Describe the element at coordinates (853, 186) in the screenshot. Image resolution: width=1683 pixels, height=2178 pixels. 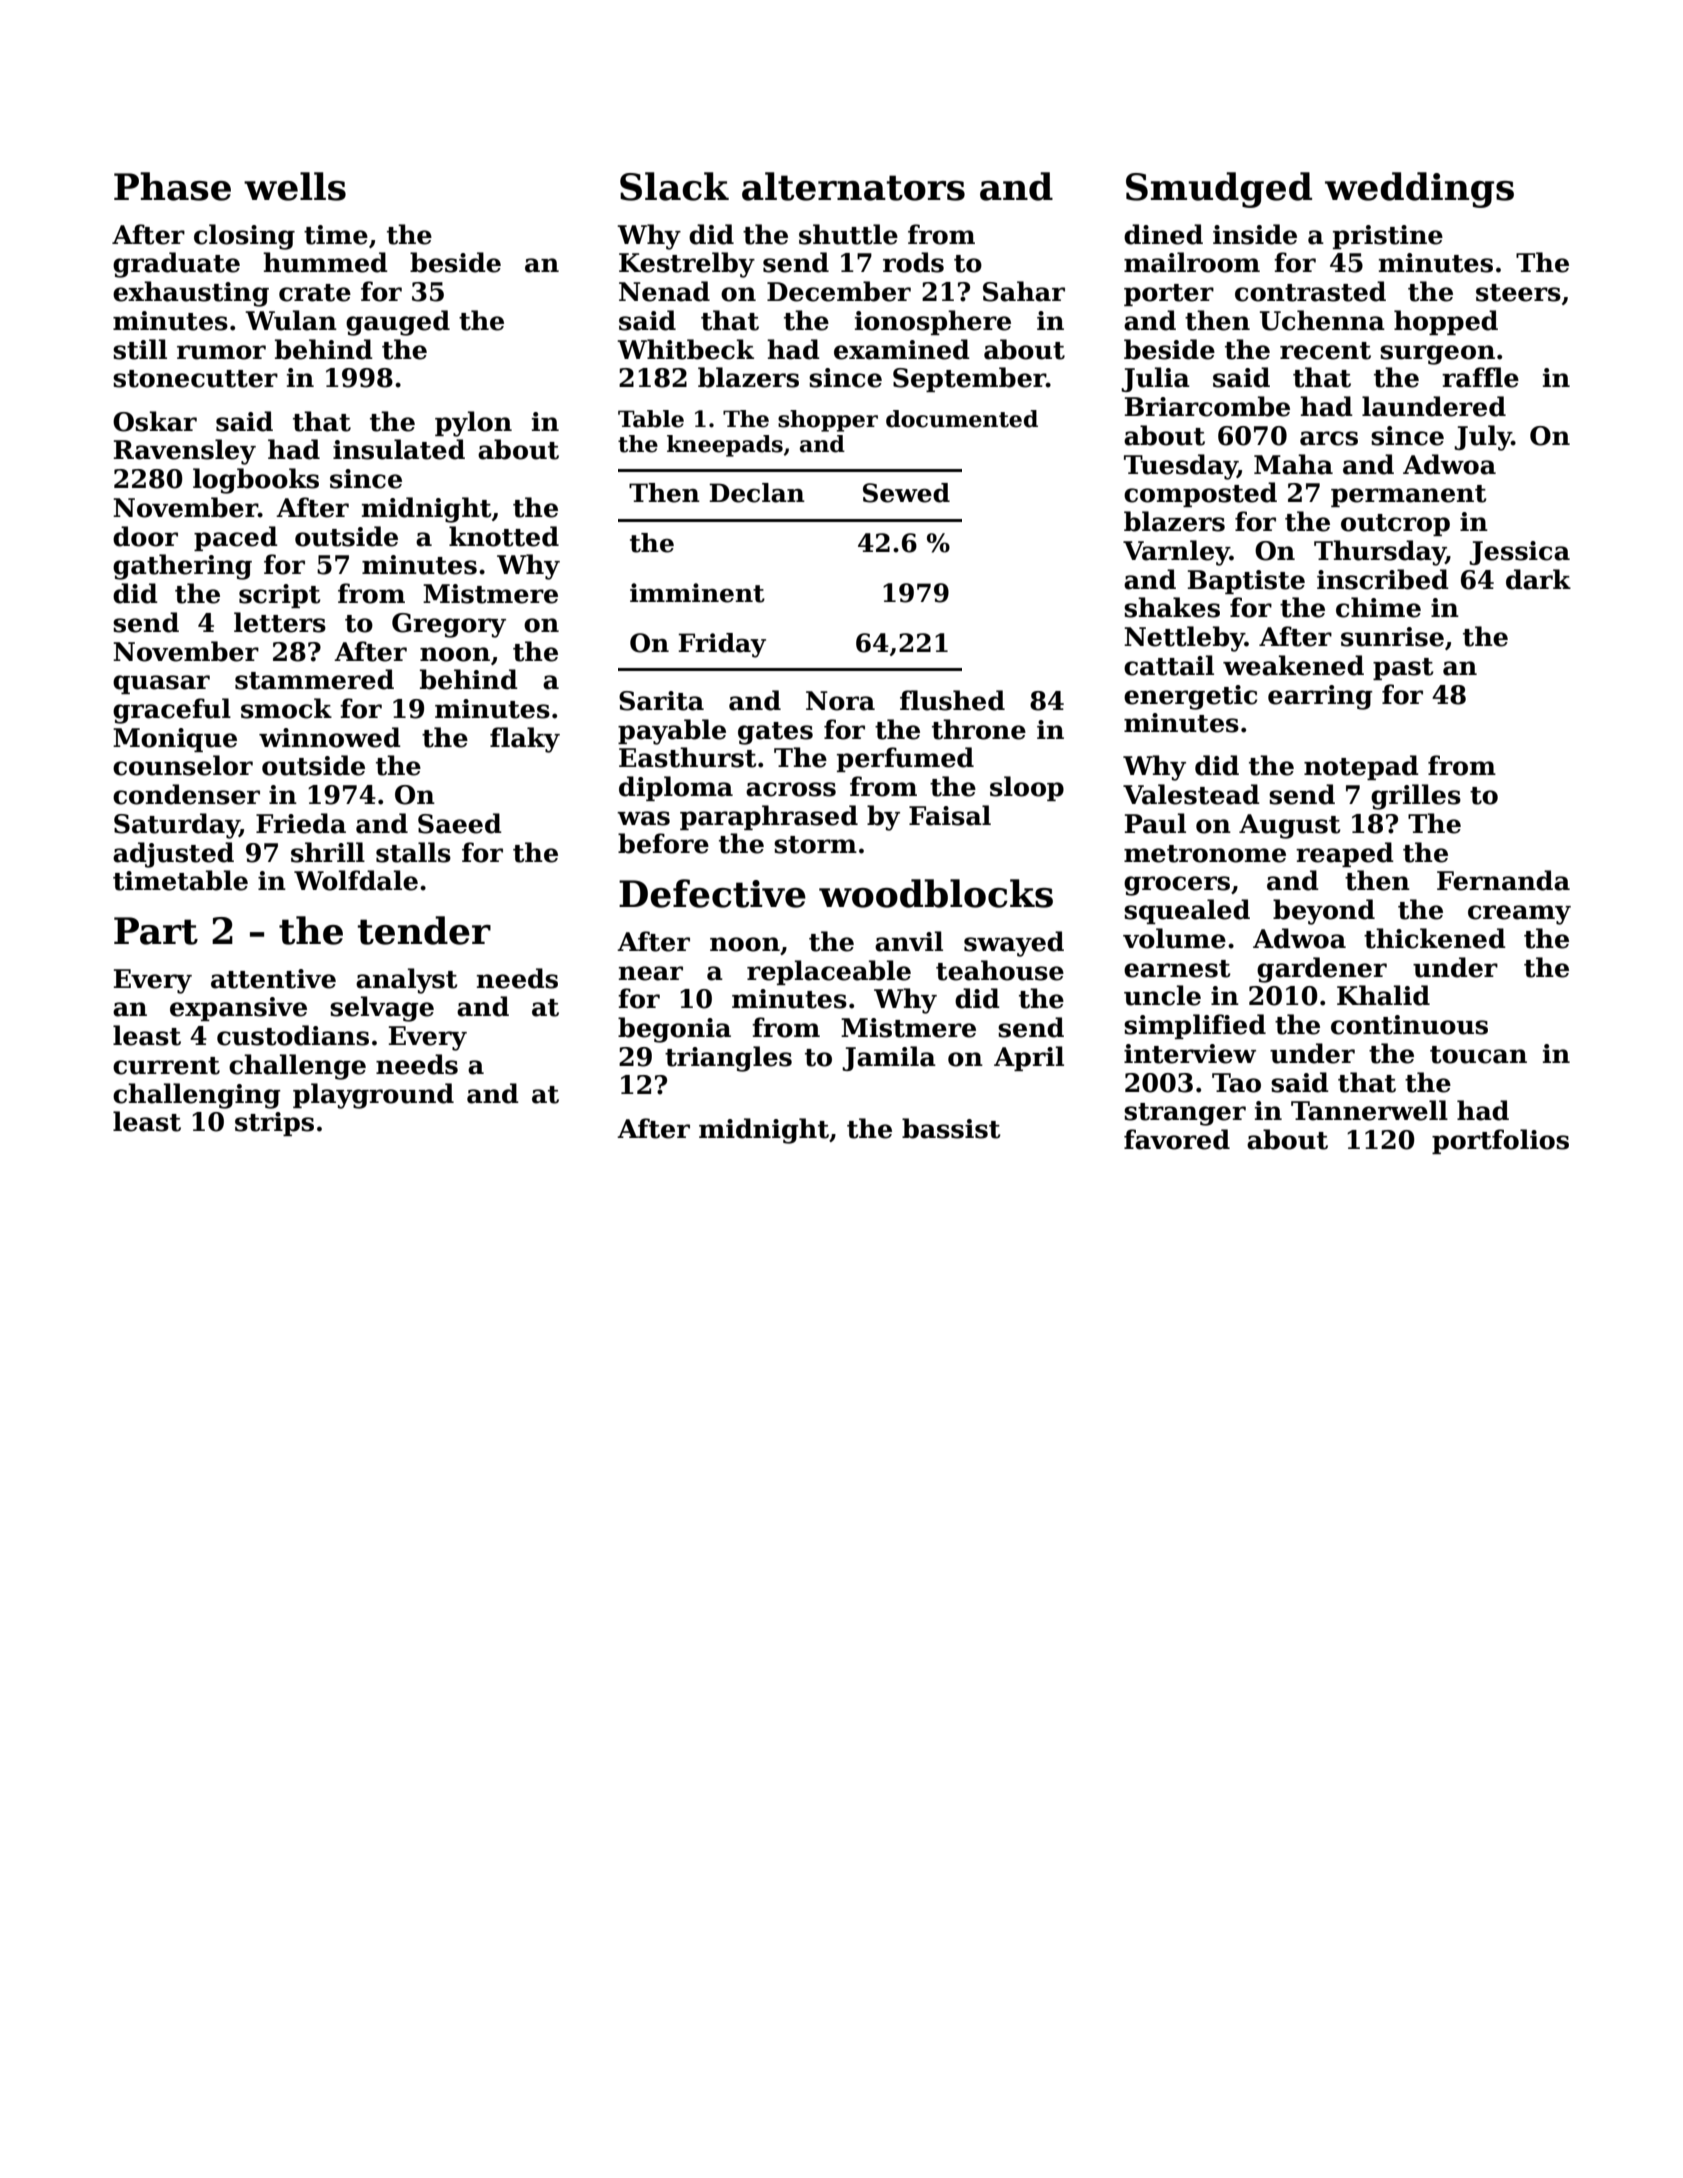
I see `alternators` at that location.
